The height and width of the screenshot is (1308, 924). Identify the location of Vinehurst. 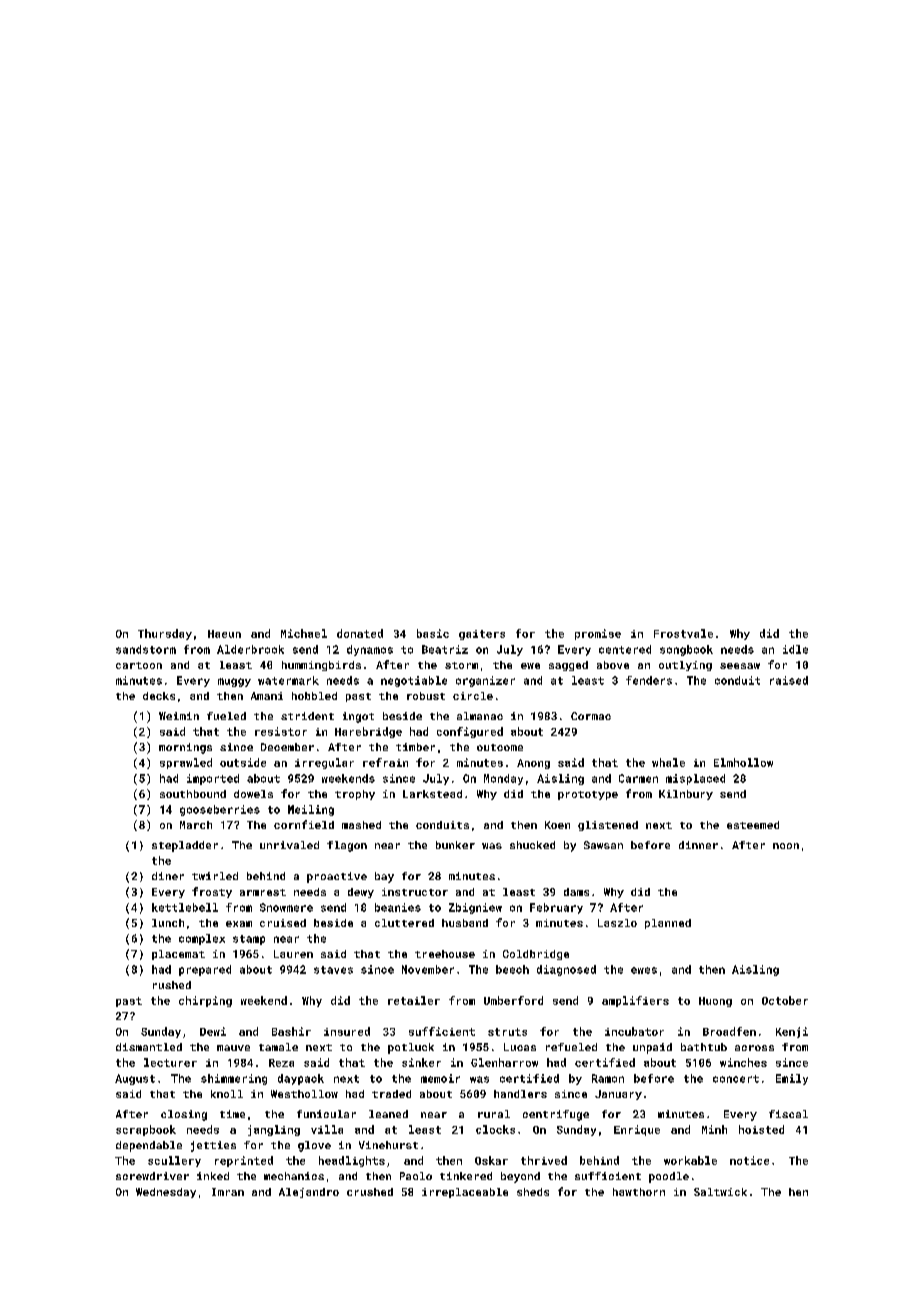
(388, 1145).
